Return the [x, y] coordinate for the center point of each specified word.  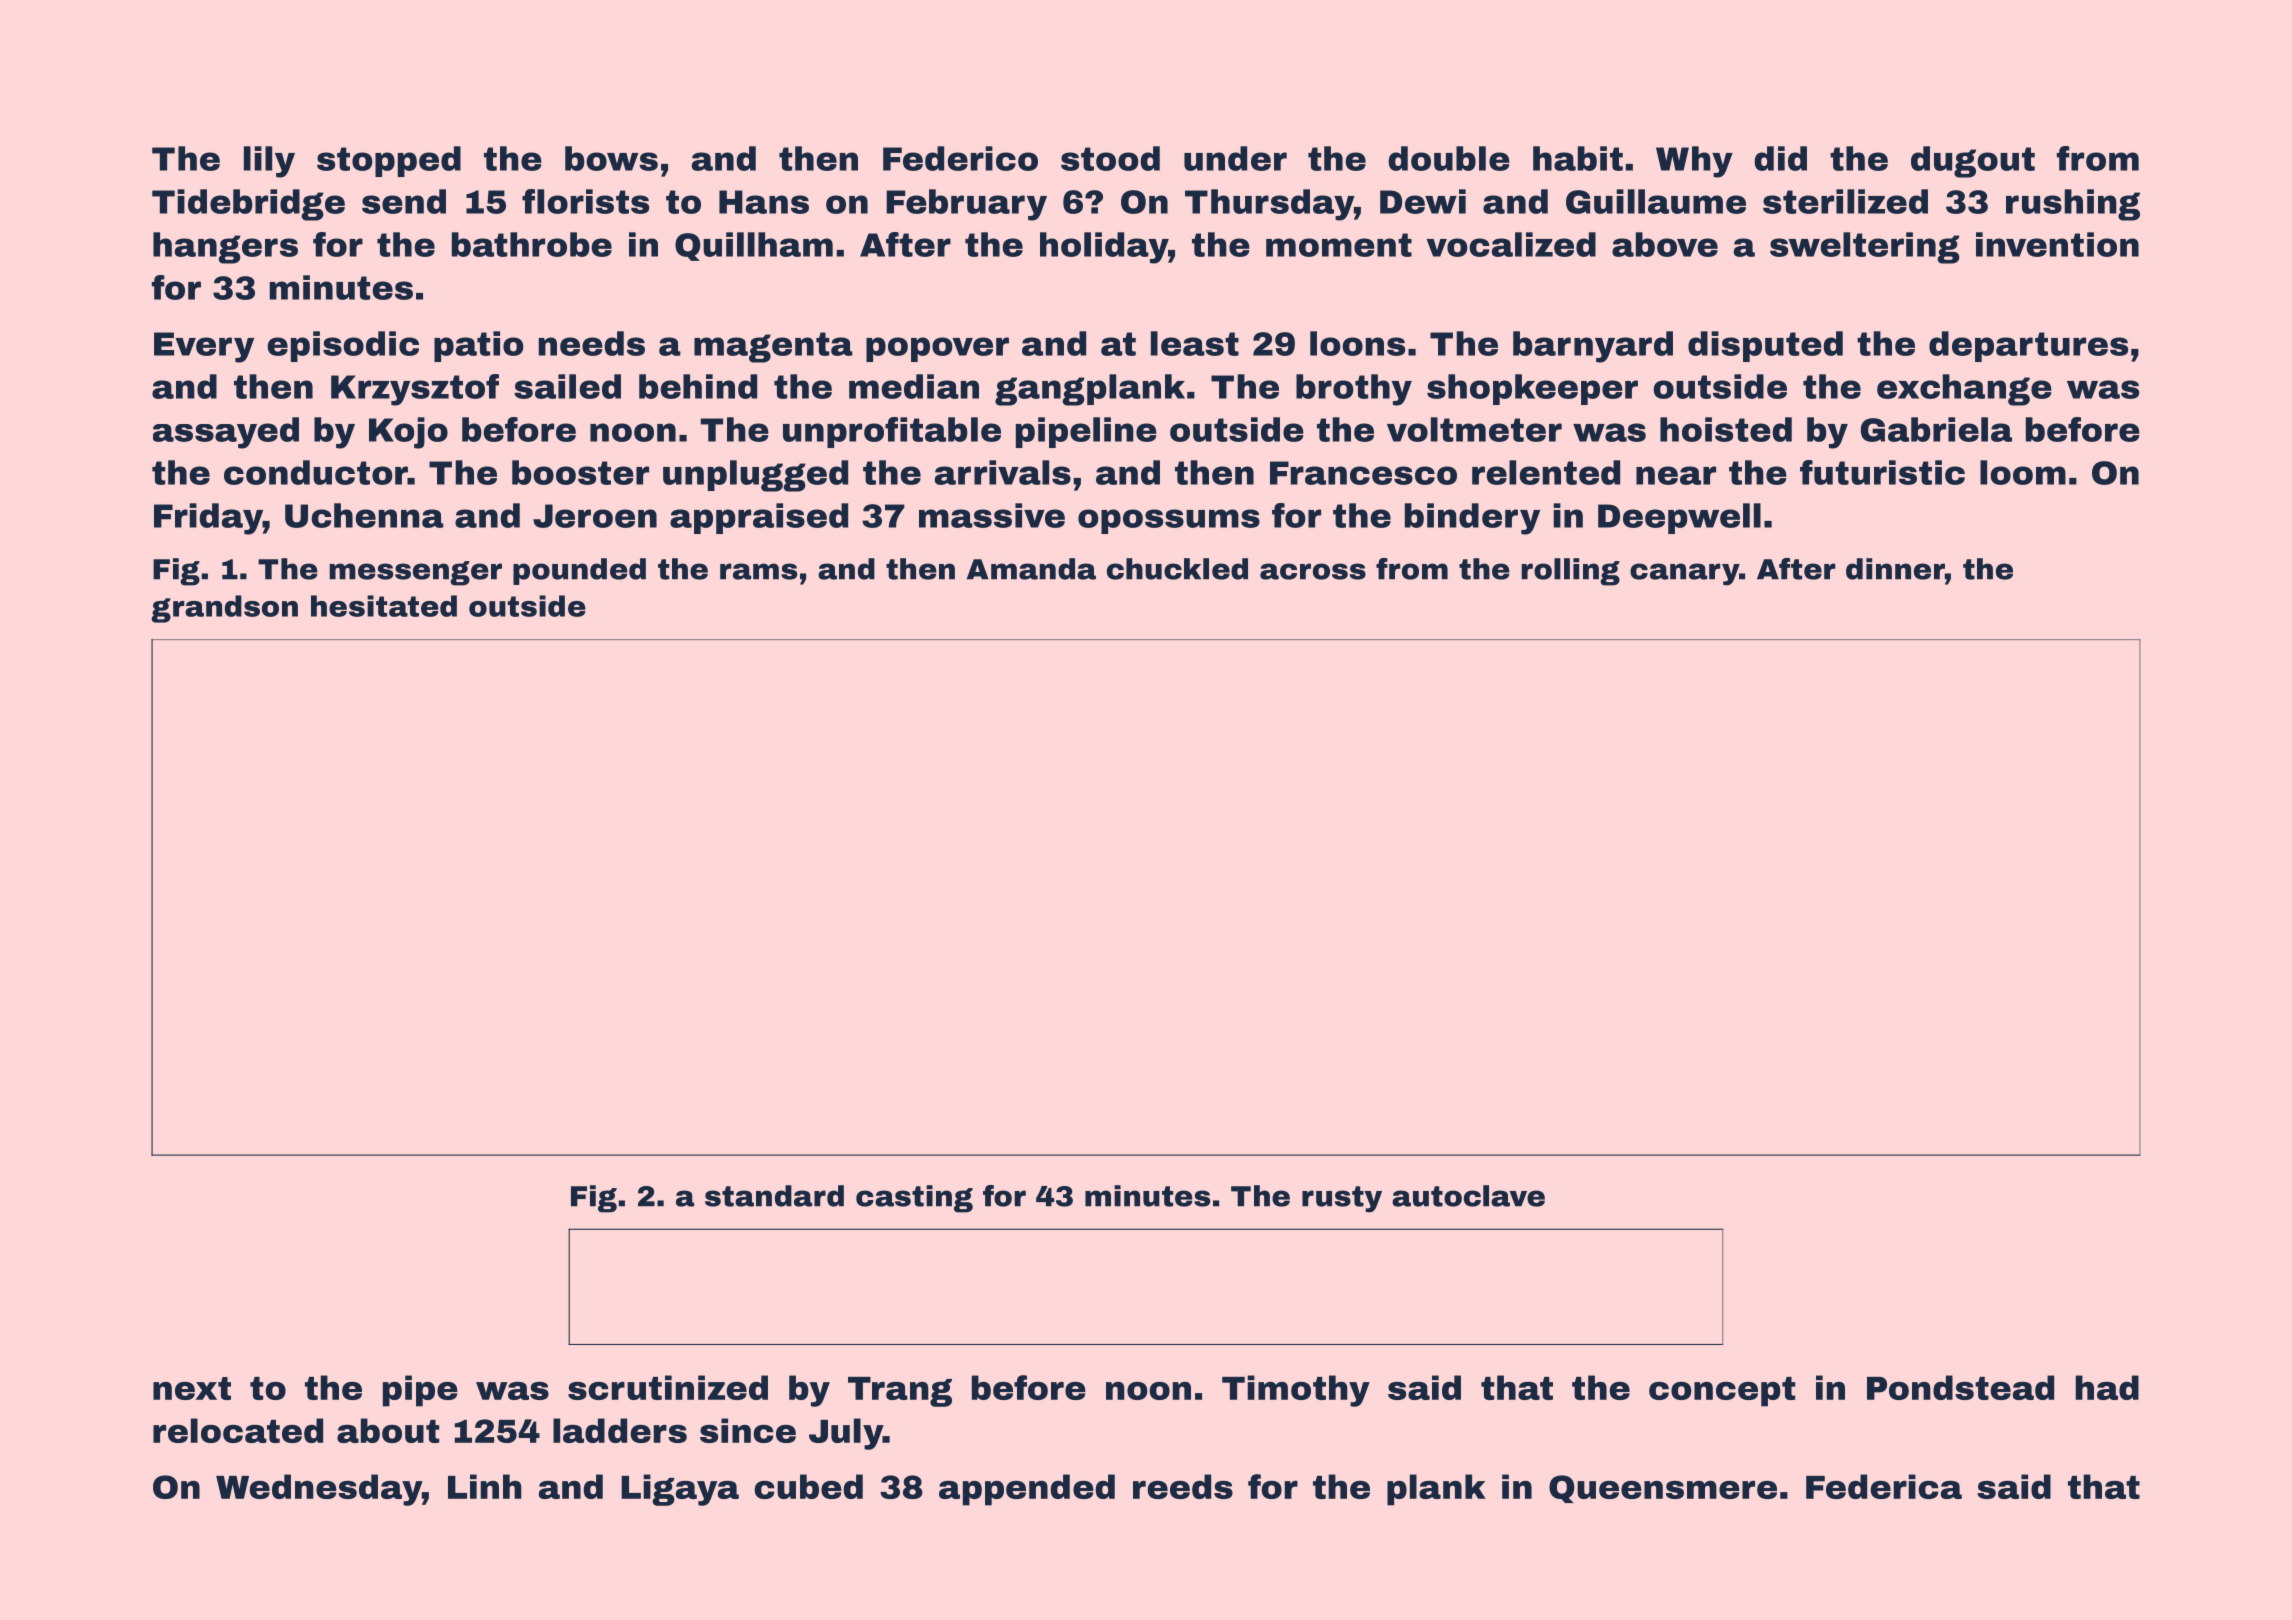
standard [774, 1196]
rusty [1342, 1199]
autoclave [1468, 1196]
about [388, 1430]
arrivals [1003, 472]
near [1676, 475]
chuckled [1177, 569]
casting [914, 1199]
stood [1110, 158]
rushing [2073, 205]
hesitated [384, 606]
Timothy [1296, 1391]
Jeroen [595, 516]
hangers [225, 248]
